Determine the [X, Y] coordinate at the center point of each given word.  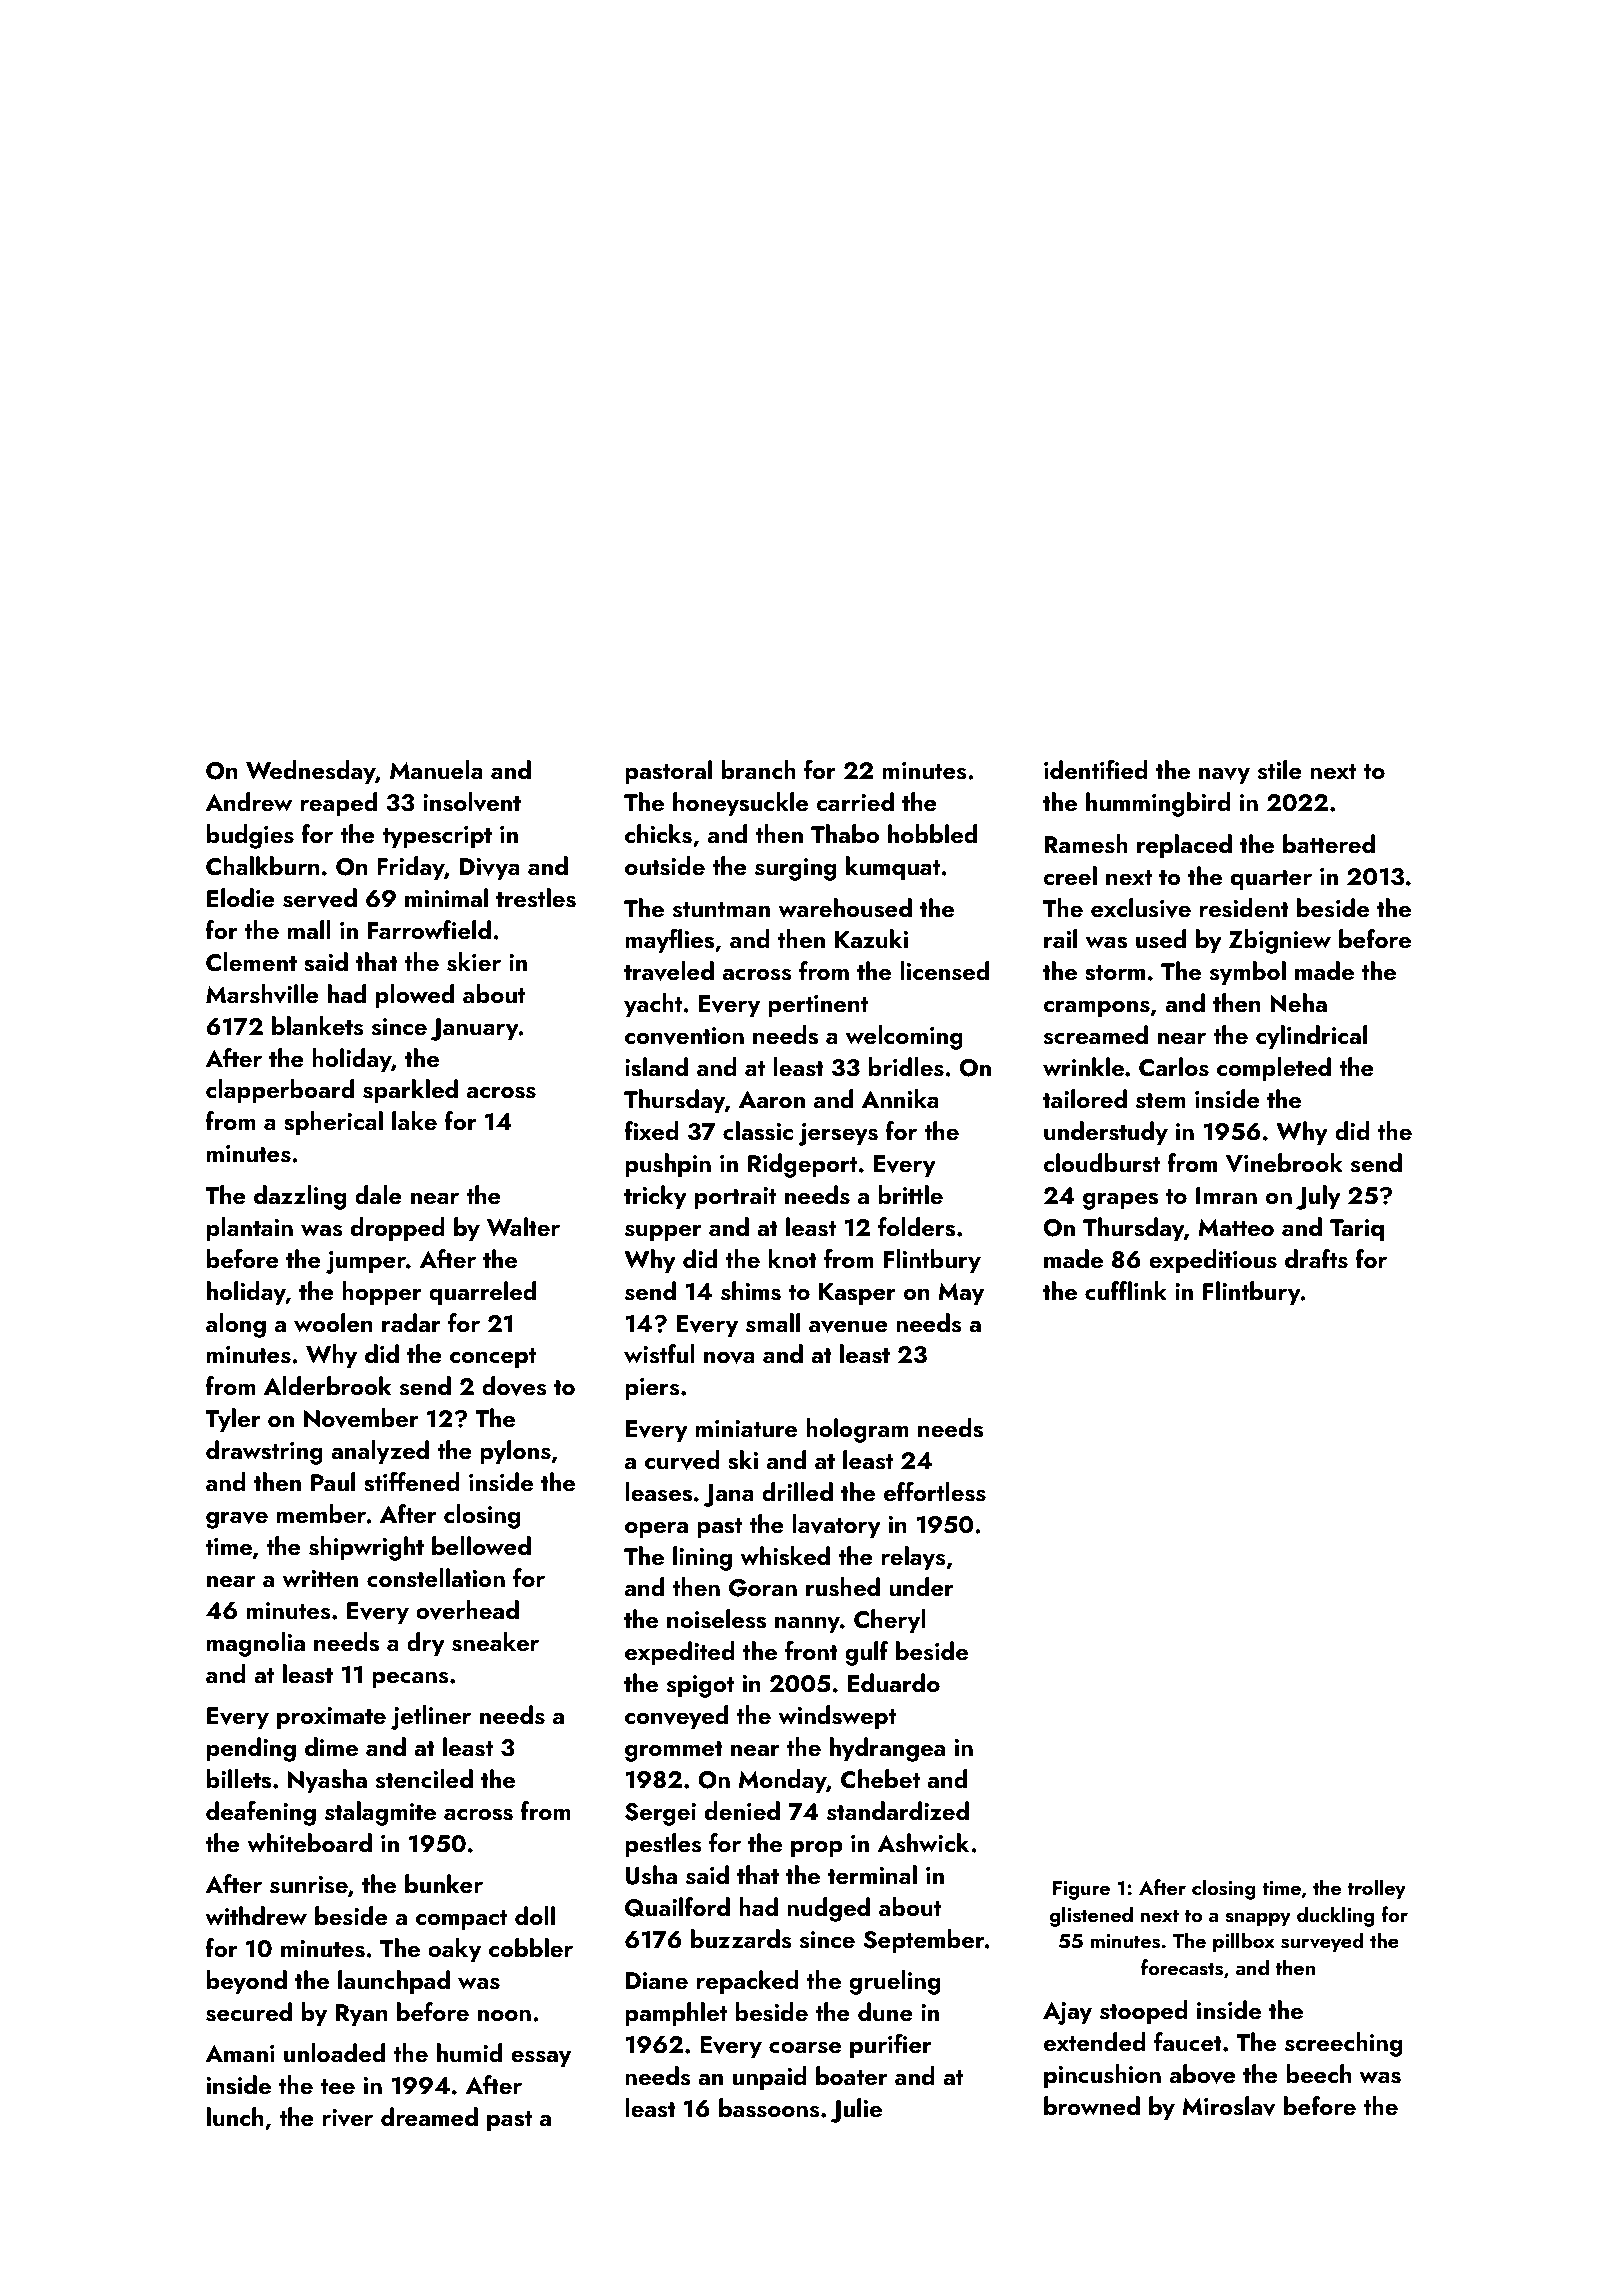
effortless [935, 1492]
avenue [848, 1326]
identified [1096, 769]
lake [414, 1120]
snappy [1258, 1919]
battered [1329, 843]
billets [239, 1779]
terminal [872, 1874]
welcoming [904, 1037]
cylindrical [1311, 1037]
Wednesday [311, 772]
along [236, 1325]
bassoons [769, 2108]
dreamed [429, 2116]
